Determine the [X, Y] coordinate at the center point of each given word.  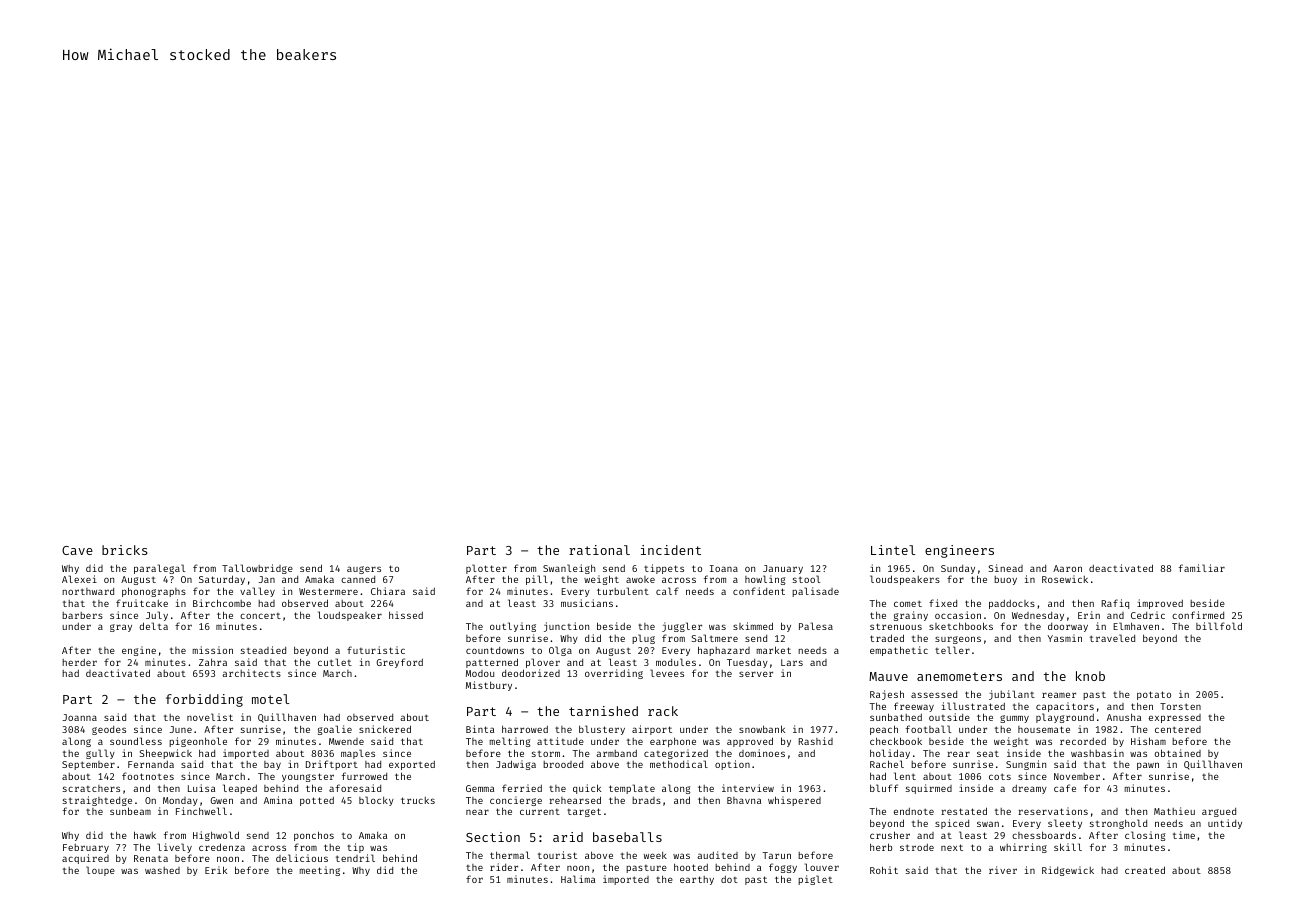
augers [364, 570]
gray [121, 628]
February [86, 848]
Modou [480, 673]
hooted [691, 867]
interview [748, 788]
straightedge [97, 801]
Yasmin [1065, 638]
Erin [1089, 615]
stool [807, 579]
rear [958, 754]
